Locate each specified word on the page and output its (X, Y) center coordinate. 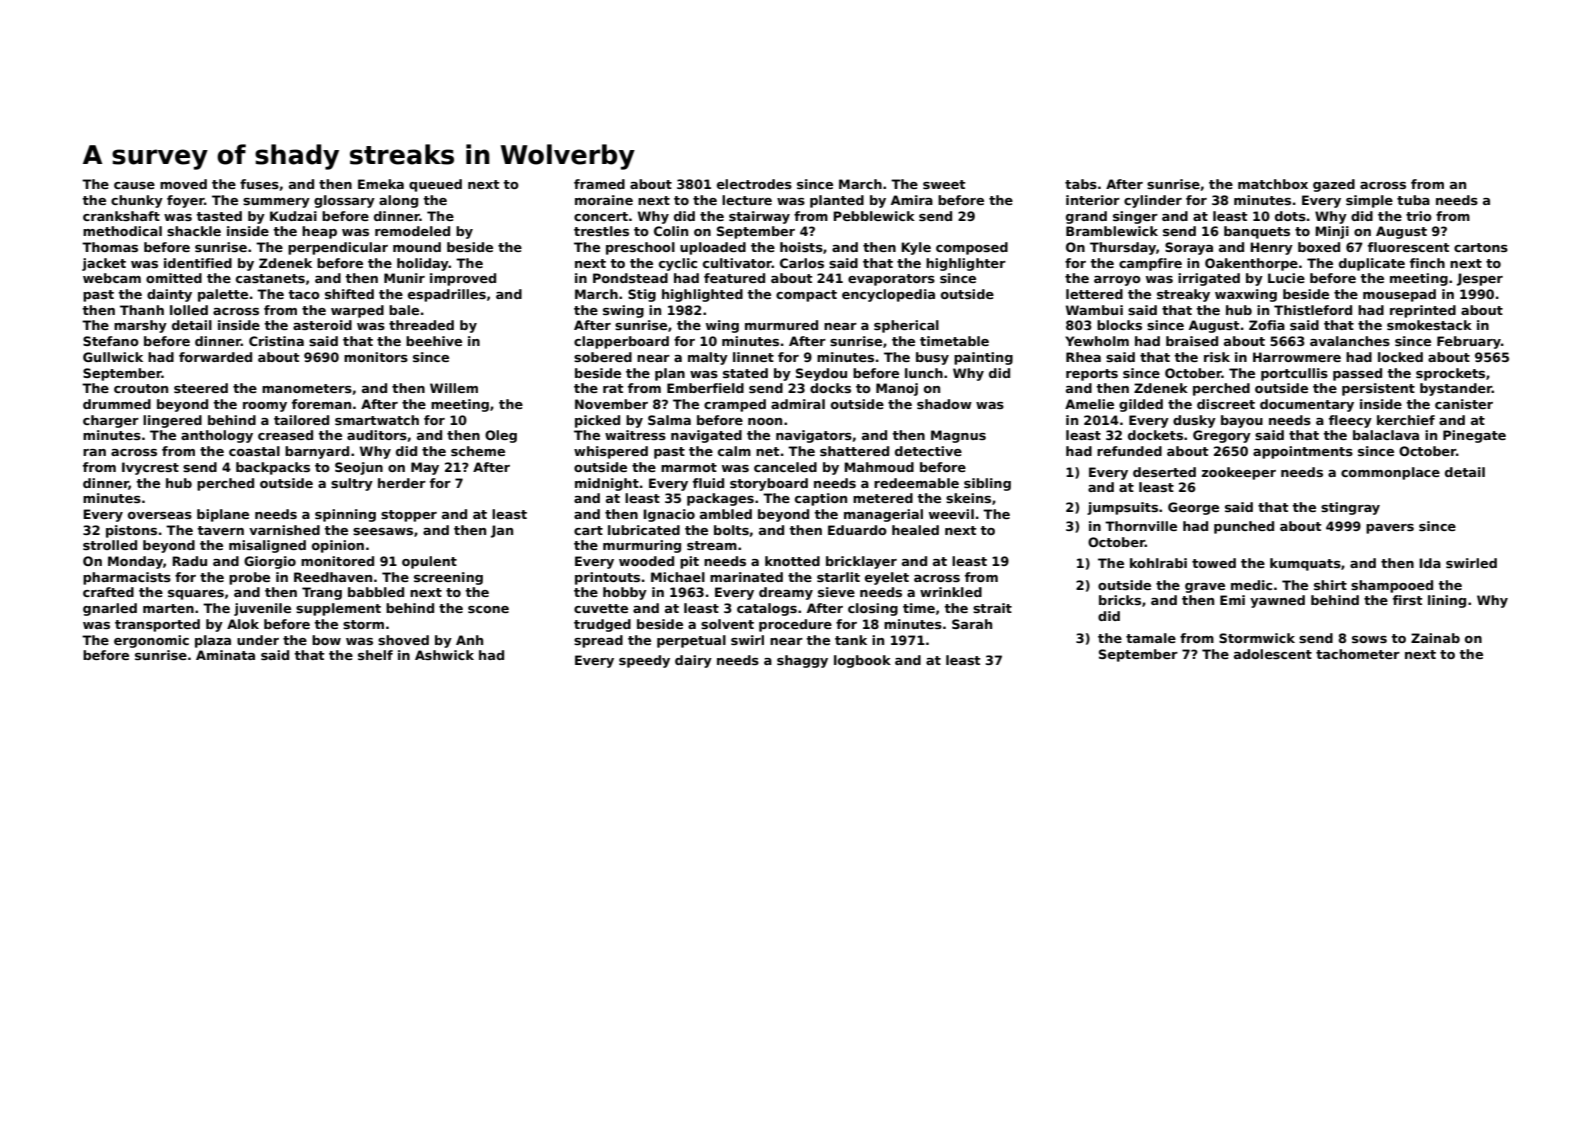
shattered (854, 451)
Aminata (225, 655)
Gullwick (113, 357)
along (398, 201)
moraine (604, 200)
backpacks (273, 468)
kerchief (1406, 420)
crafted (108, 592)
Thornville (1141, 526)
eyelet (887, 578)
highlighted (702, 295)
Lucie (1286, 278)
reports (1092, 375)
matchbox (1273, 184)
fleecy (1350, 421)
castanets (270, 278)
